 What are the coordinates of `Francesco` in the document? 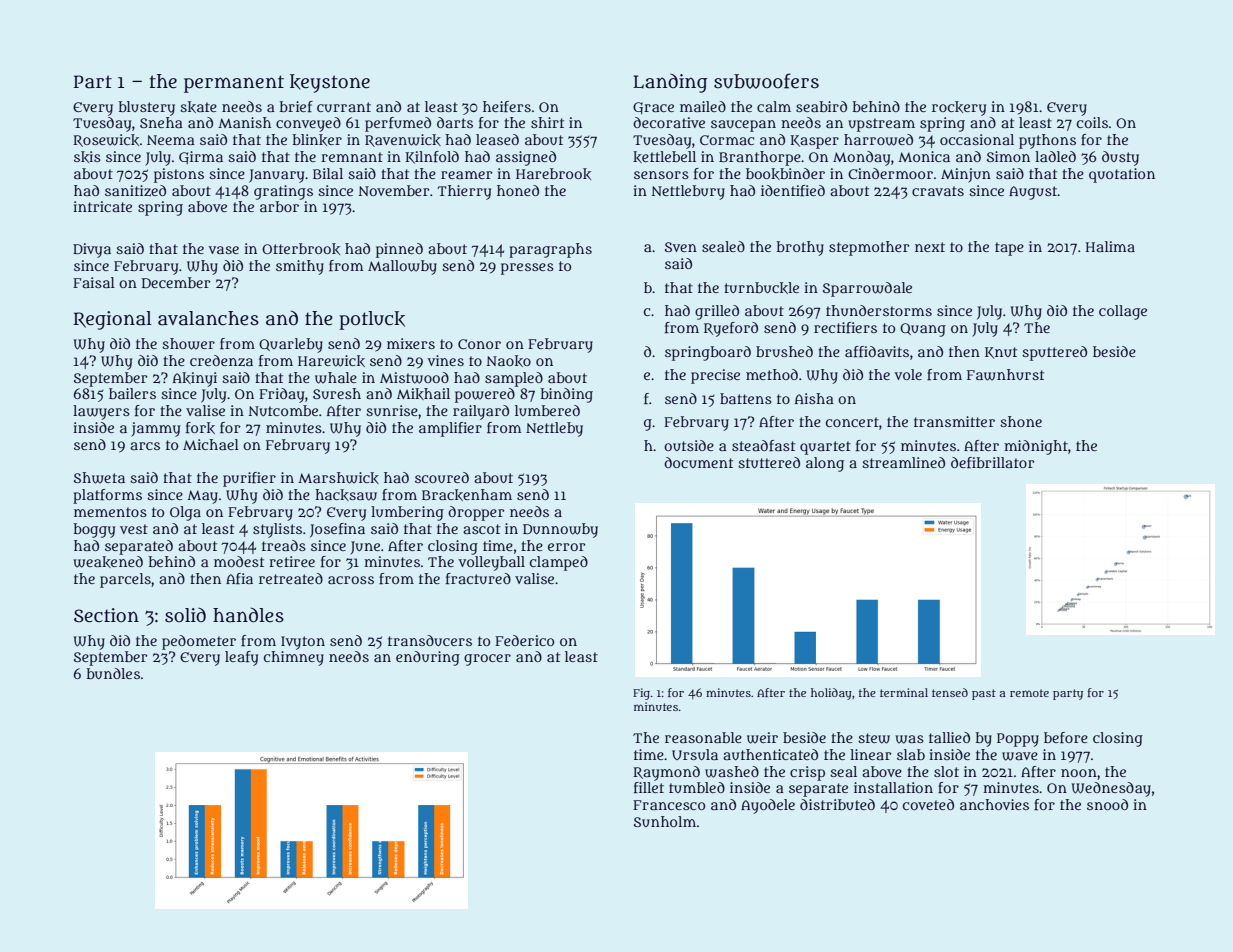 It's located at (669, 805).
